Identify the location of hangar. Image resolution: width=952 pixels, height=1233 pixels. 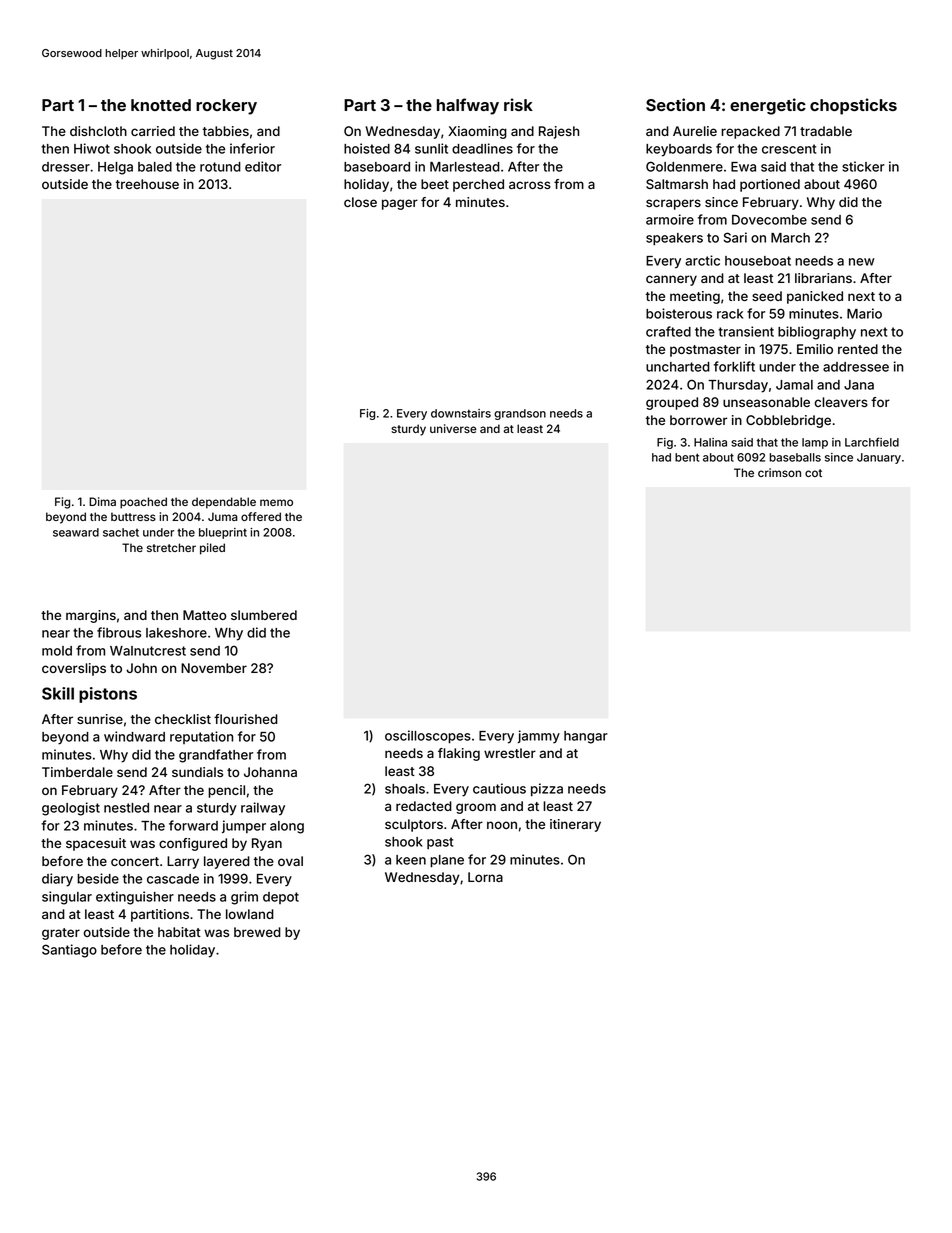
(586, 737).
